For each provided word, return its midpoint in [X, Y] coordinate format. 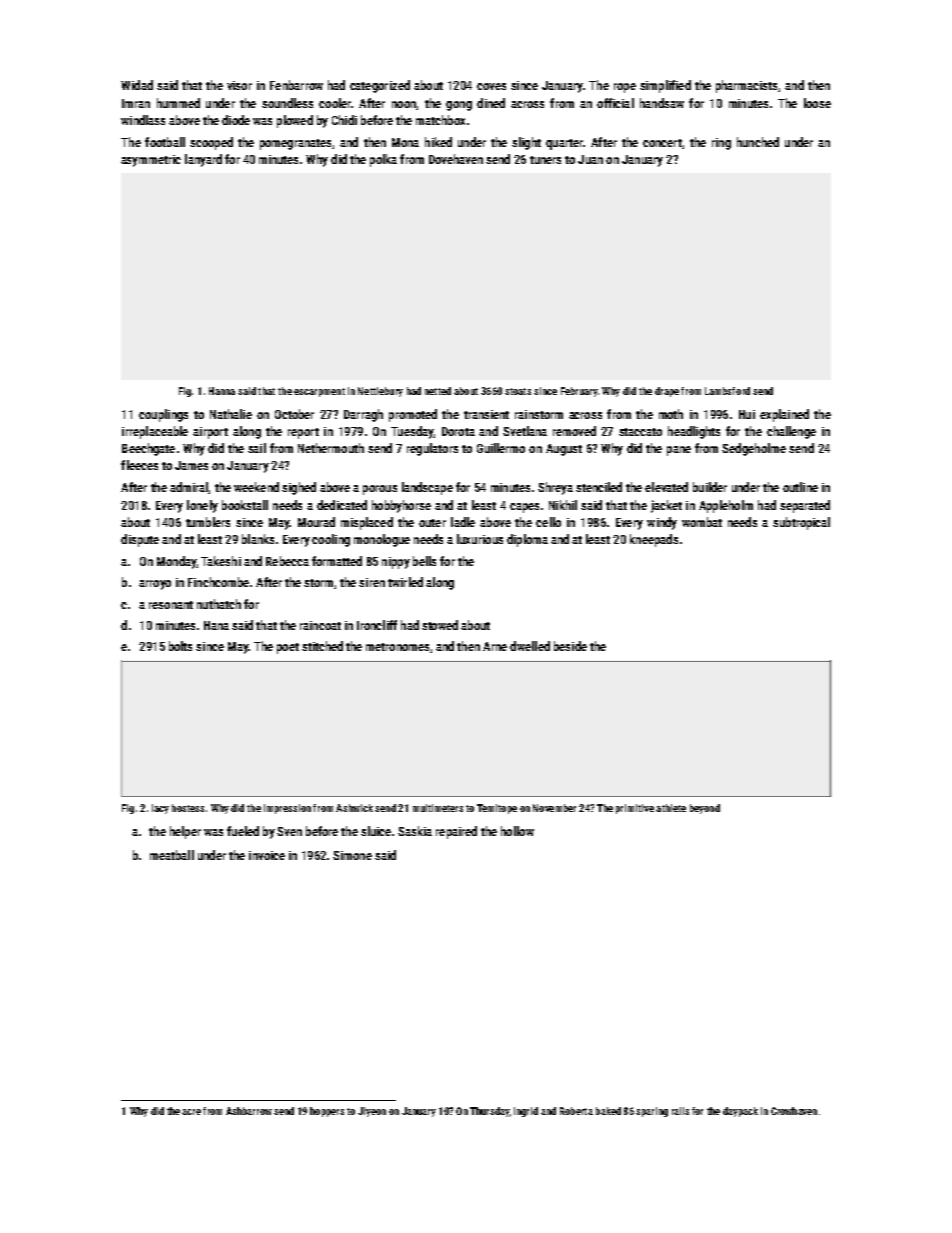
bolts [180, 646]
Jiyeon [372, 1112]
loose [817, 103]
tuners [545, 160]
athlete [671, 808]
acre [191, 1112]
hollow [517, 831]
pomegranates [295, 144]
